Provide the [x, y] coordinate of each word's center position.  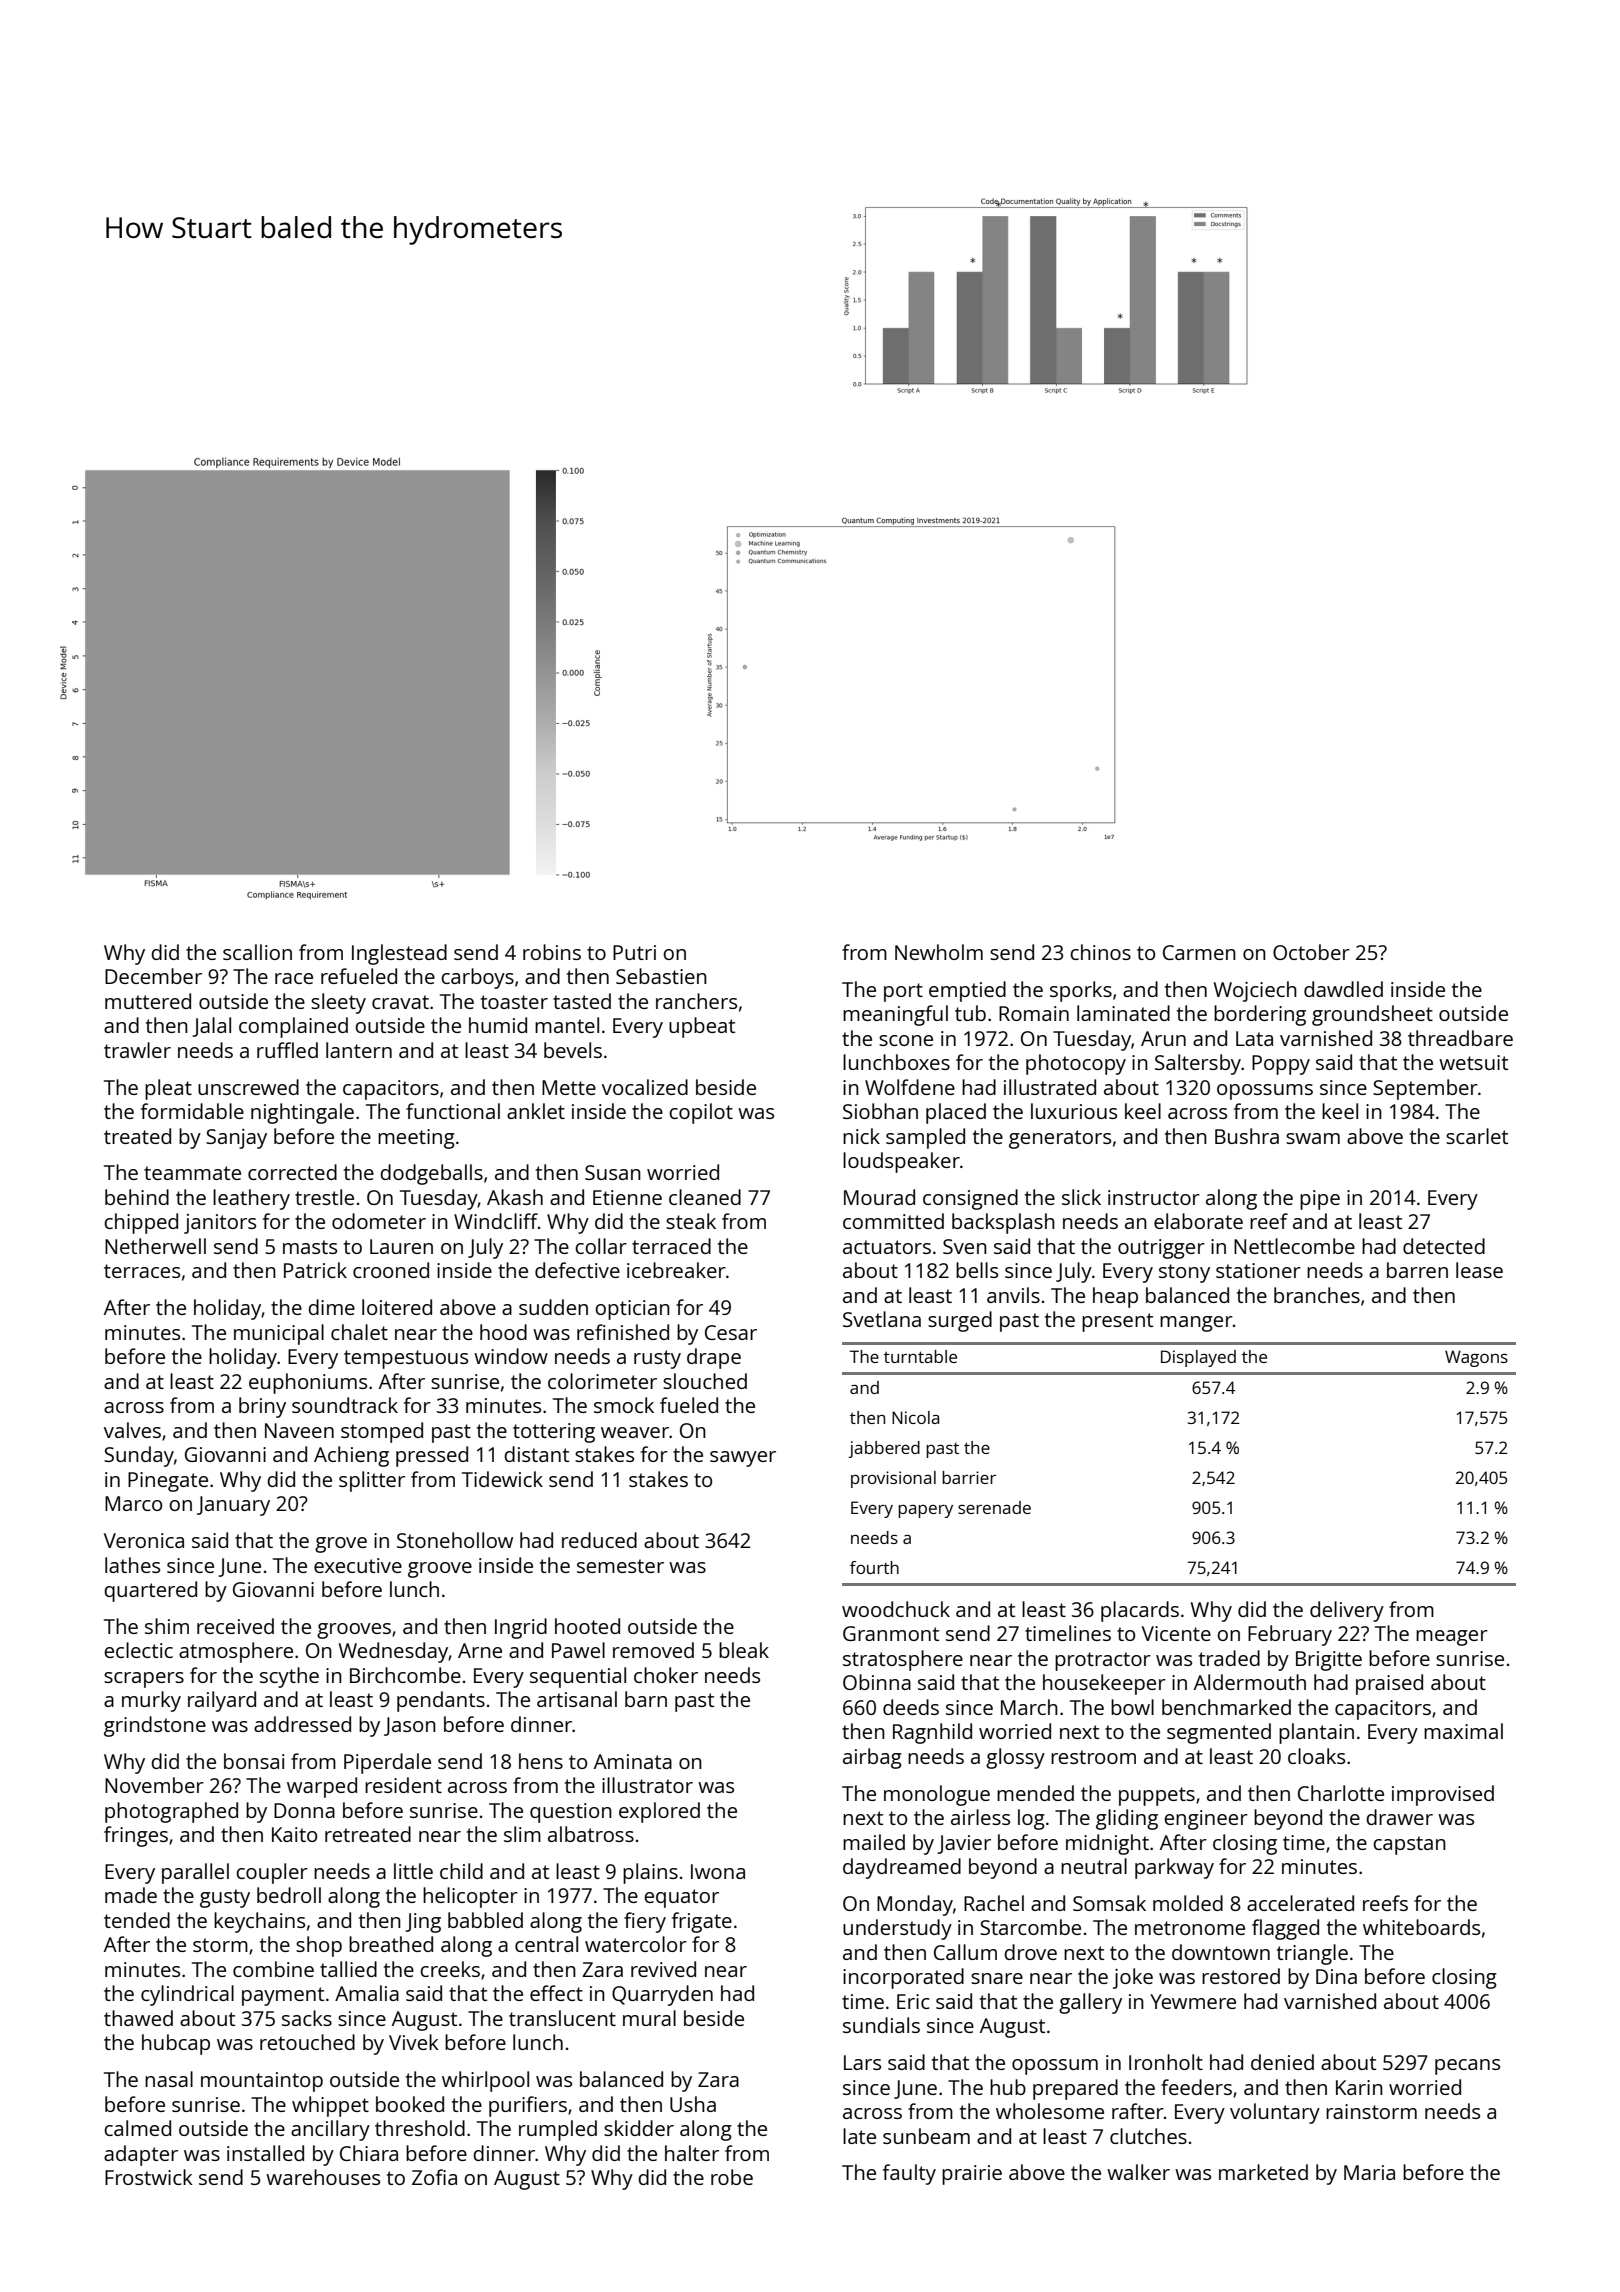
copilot [701, 1113]
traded [1229, 1658]
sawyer [743, 1459]
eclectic [138, 1650]
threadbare [1460, 1038]
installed [265, 2153]
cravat [400, 1002]
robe [732, 2177]
